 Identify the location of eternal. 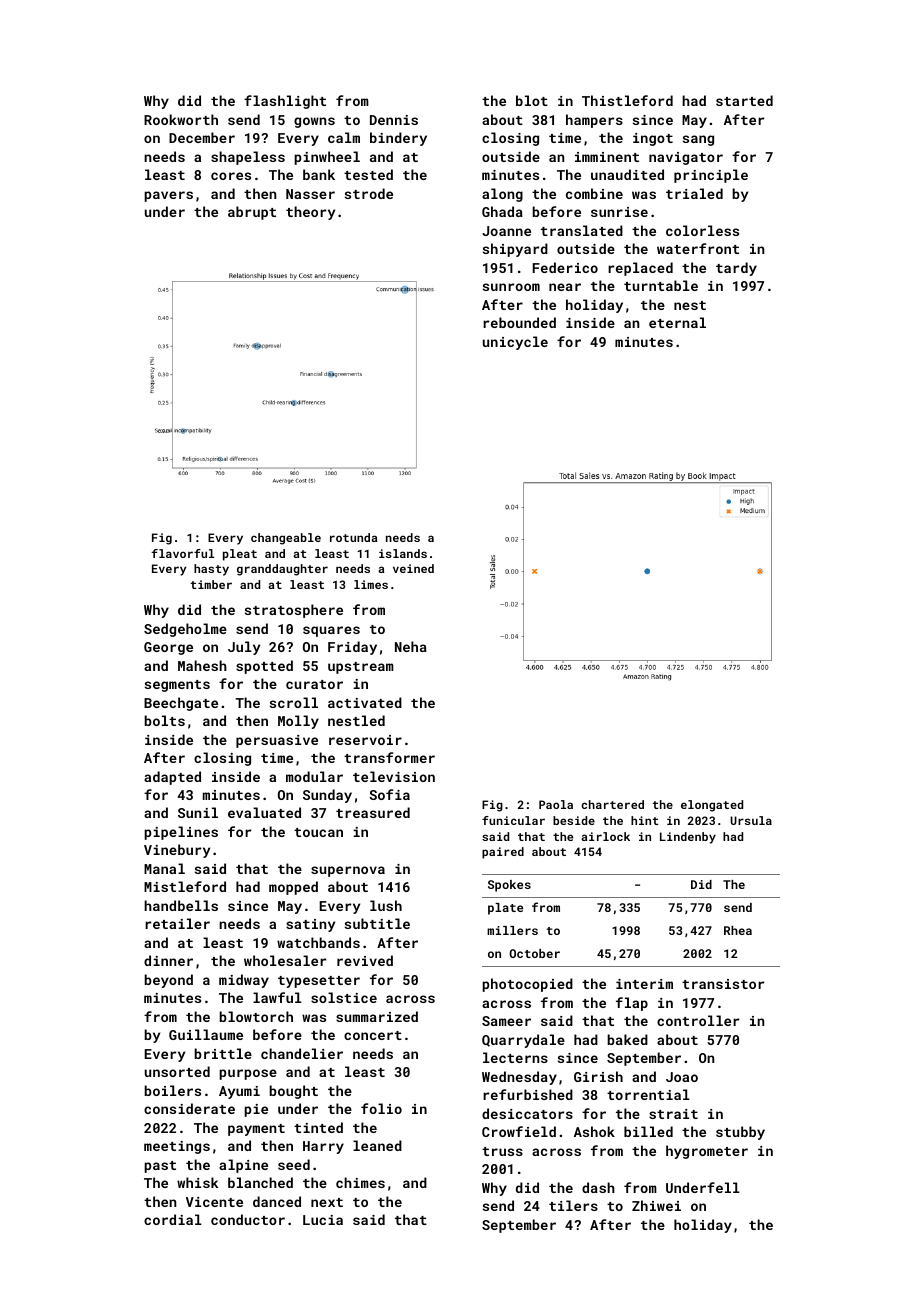
(677, 322).
